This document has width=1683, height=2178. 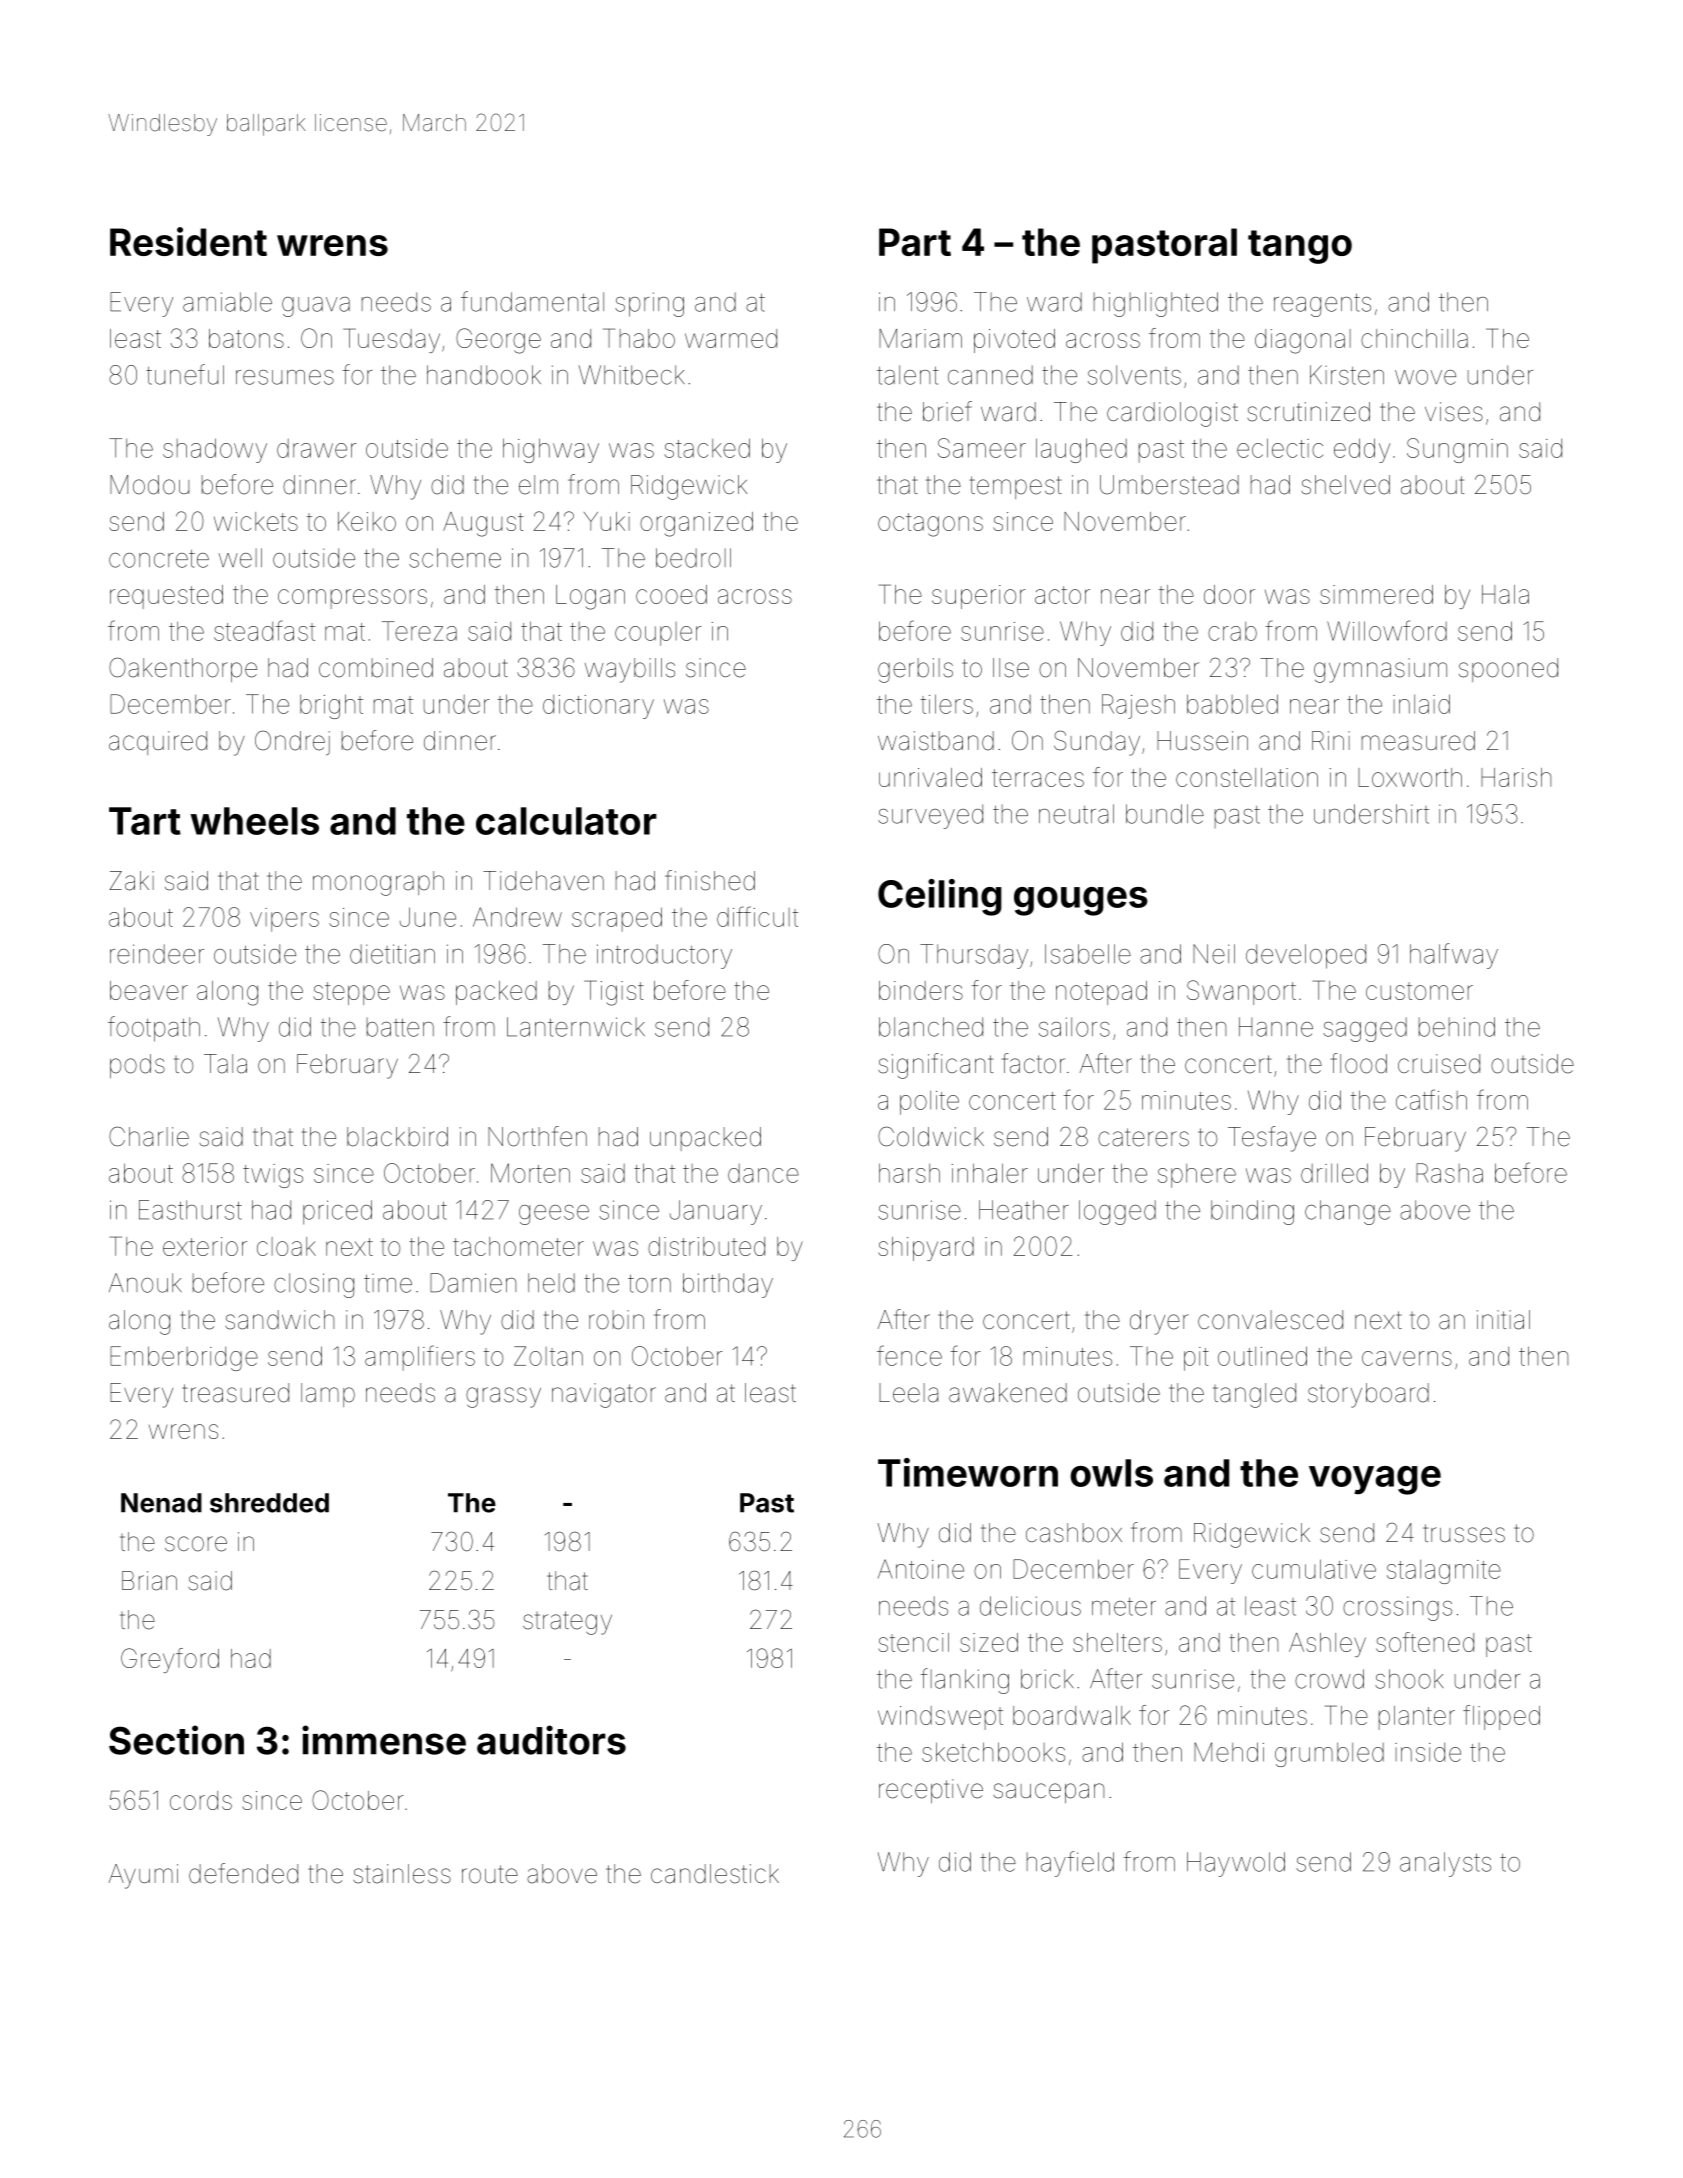 What do you see at coordinates (331, 706) in the document?
I see `bright` at bounding box center [331, 706].
